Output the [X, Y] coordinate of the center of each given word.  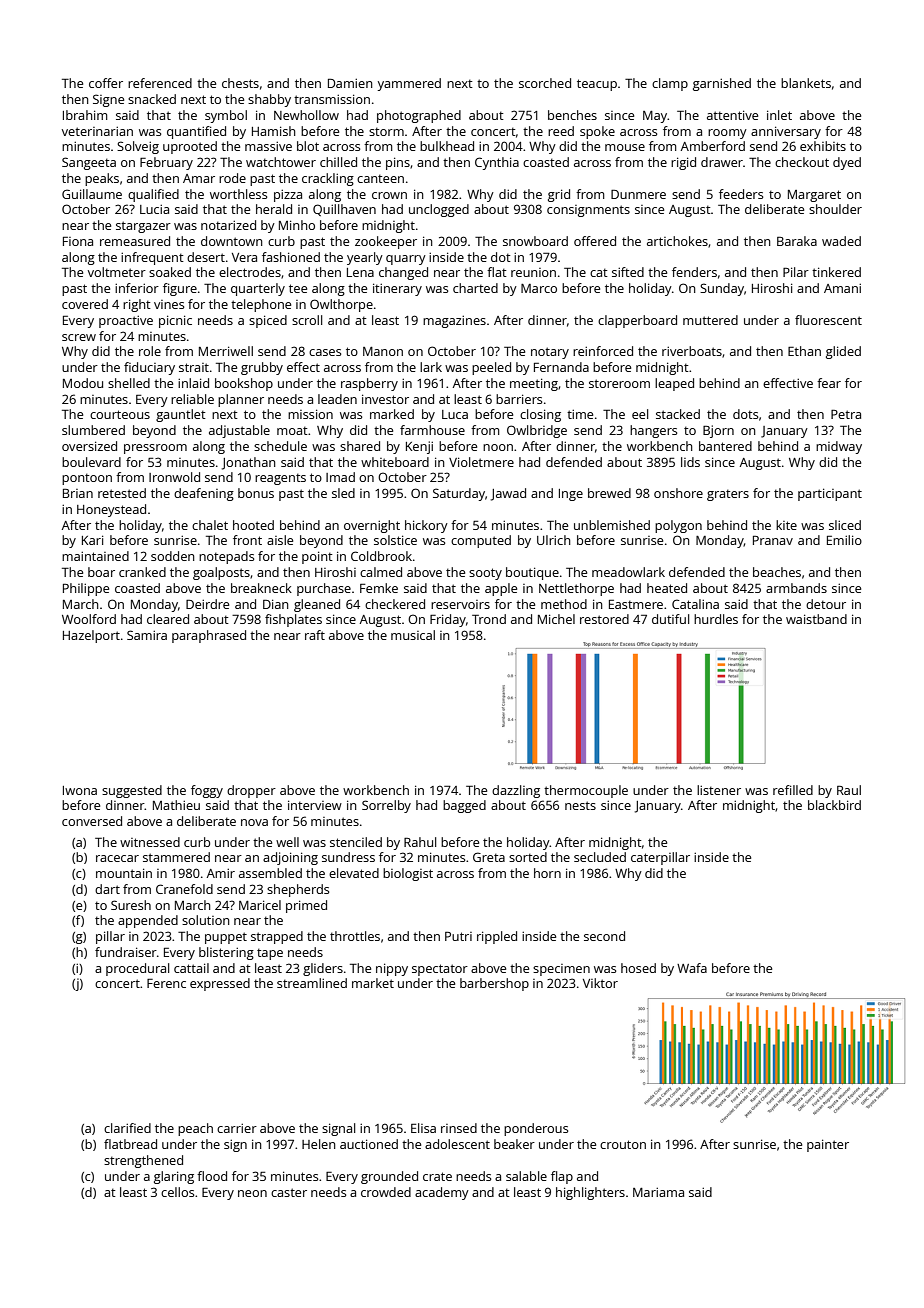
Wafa [692, 968]
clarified [127, 1128]
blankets [806, 83]
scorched [545, 83]
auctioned [369, 1144]
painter [828, 1145]
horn [547, 873]
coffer [106, 83]
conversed [92, 821]
